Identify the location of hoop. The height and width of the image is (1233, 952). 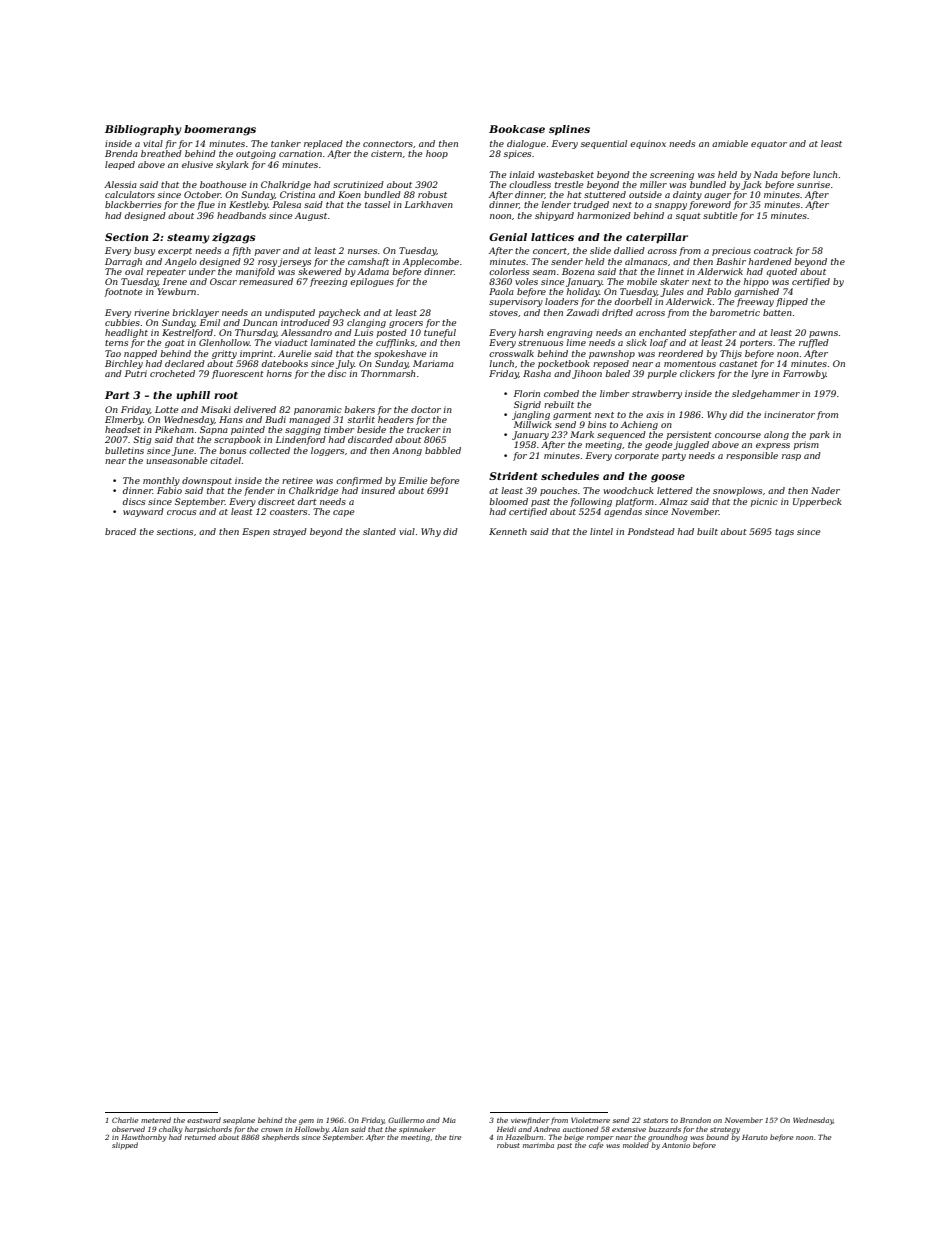
(437, 154).
